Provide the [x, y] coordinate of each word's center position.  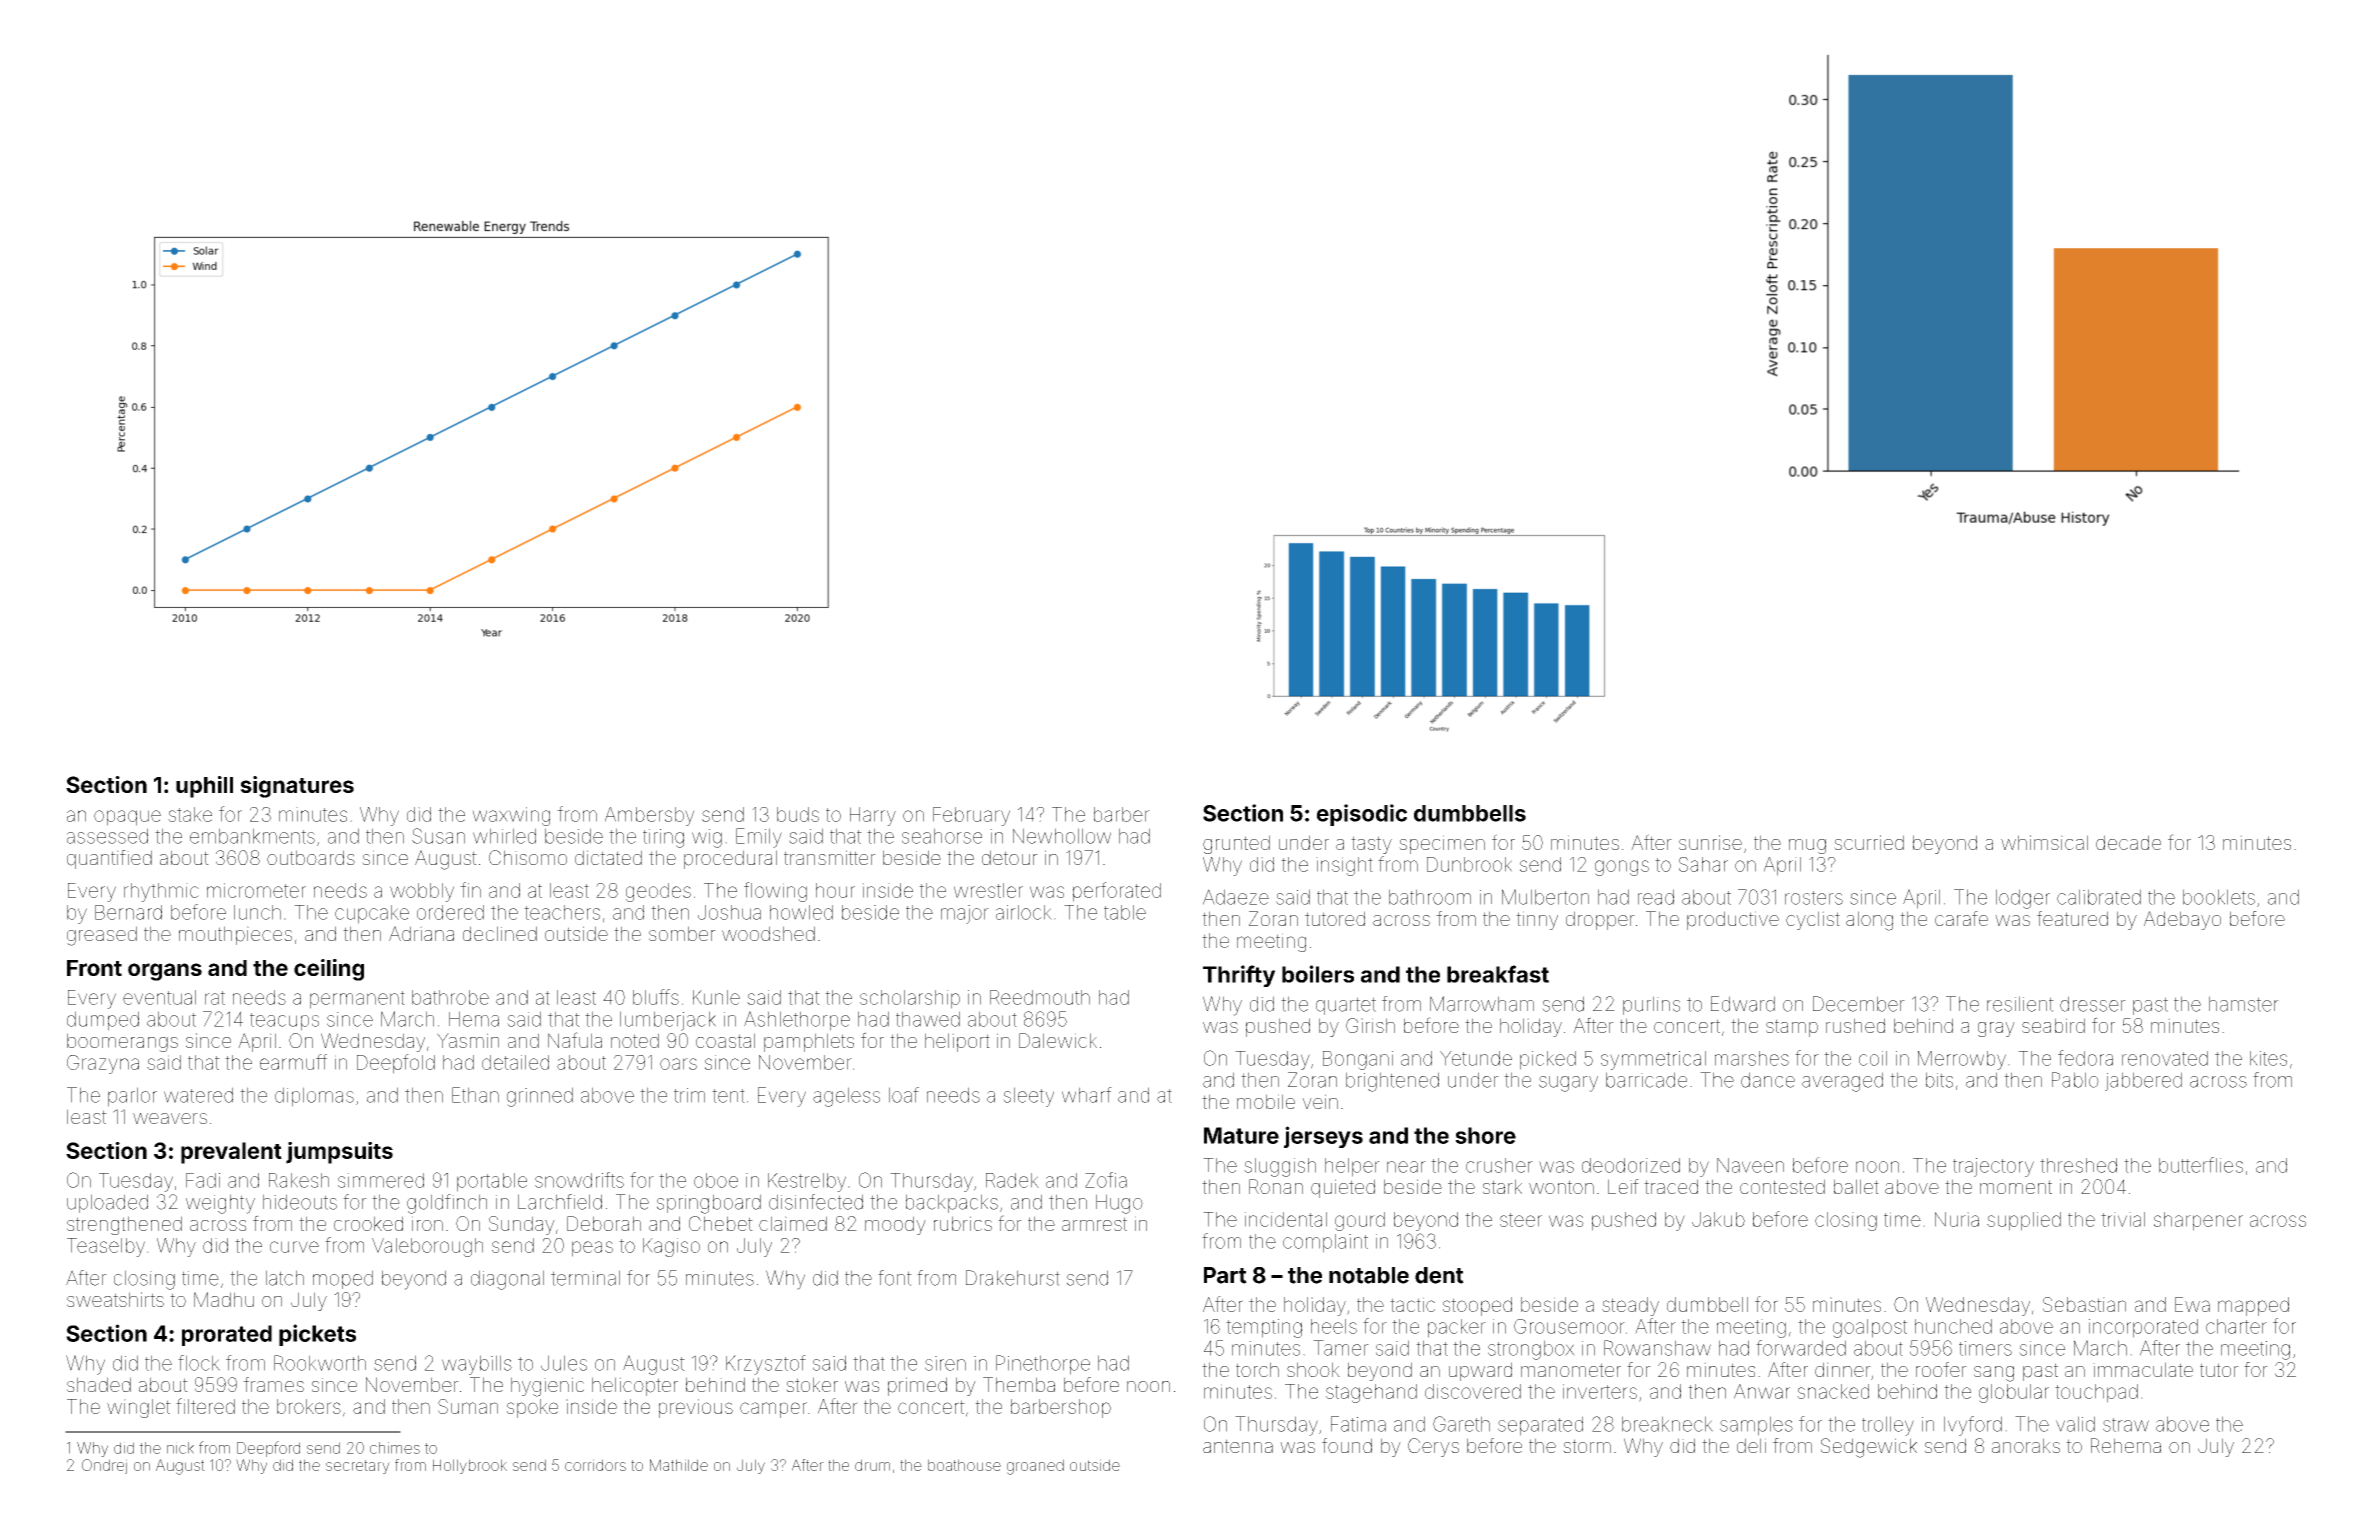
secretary [358, 1467]
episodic [1362, 815]
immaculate [2143, 1369]
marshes [1752, 1058]
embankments [252, 836]
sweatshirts [115, 1299]
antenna [1238, 1446]
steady [1630, 1306]
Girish [1370, 1025]
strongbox [1531, 1350]
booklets [2219, 897]
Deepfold [396, 1064]
